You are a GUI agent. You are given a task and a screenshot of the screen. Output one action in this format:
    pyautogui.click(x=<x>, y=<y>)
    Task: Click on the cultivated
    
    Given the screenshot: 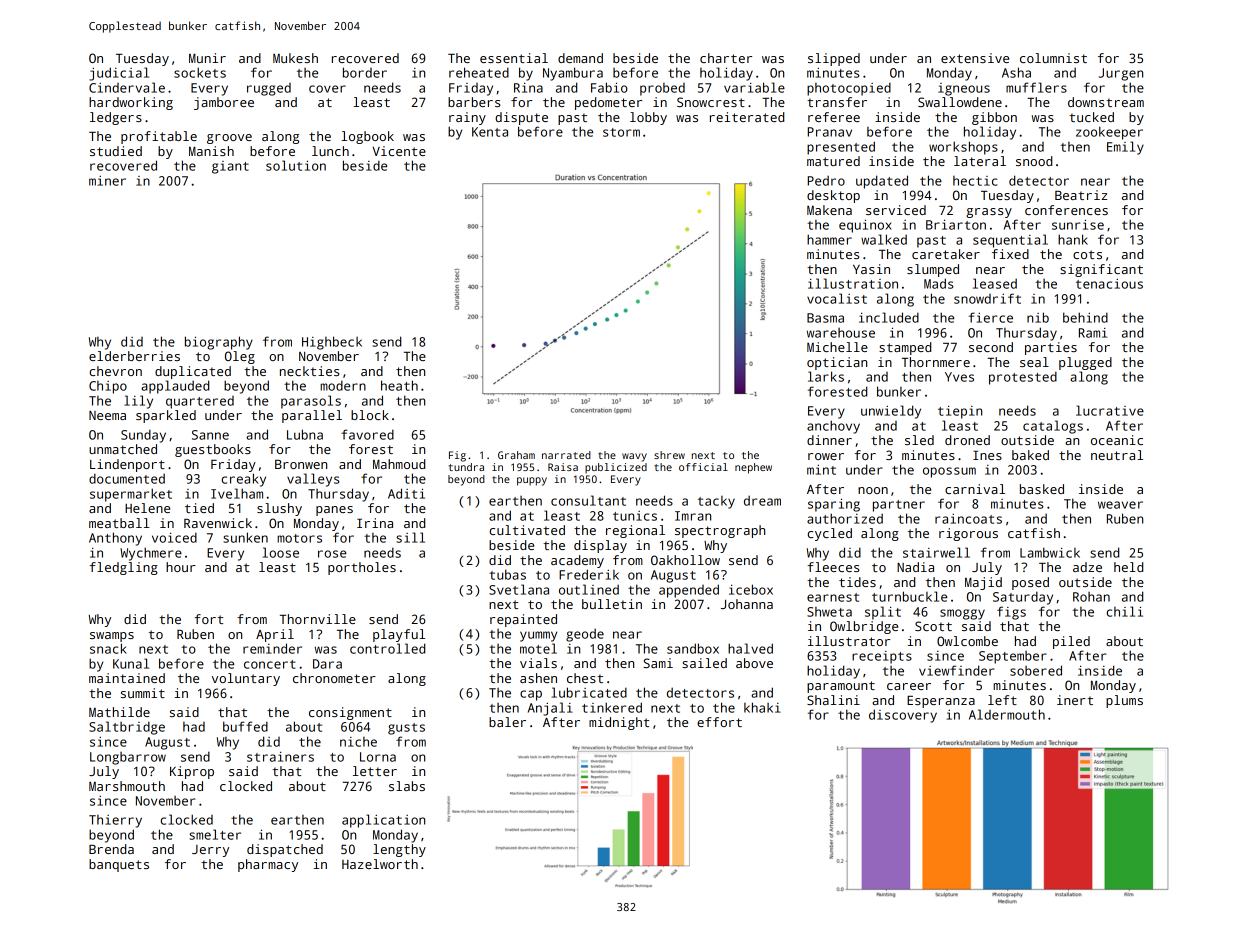 What is the action you would take?
    pyautogui.click(x=527, y=530)
